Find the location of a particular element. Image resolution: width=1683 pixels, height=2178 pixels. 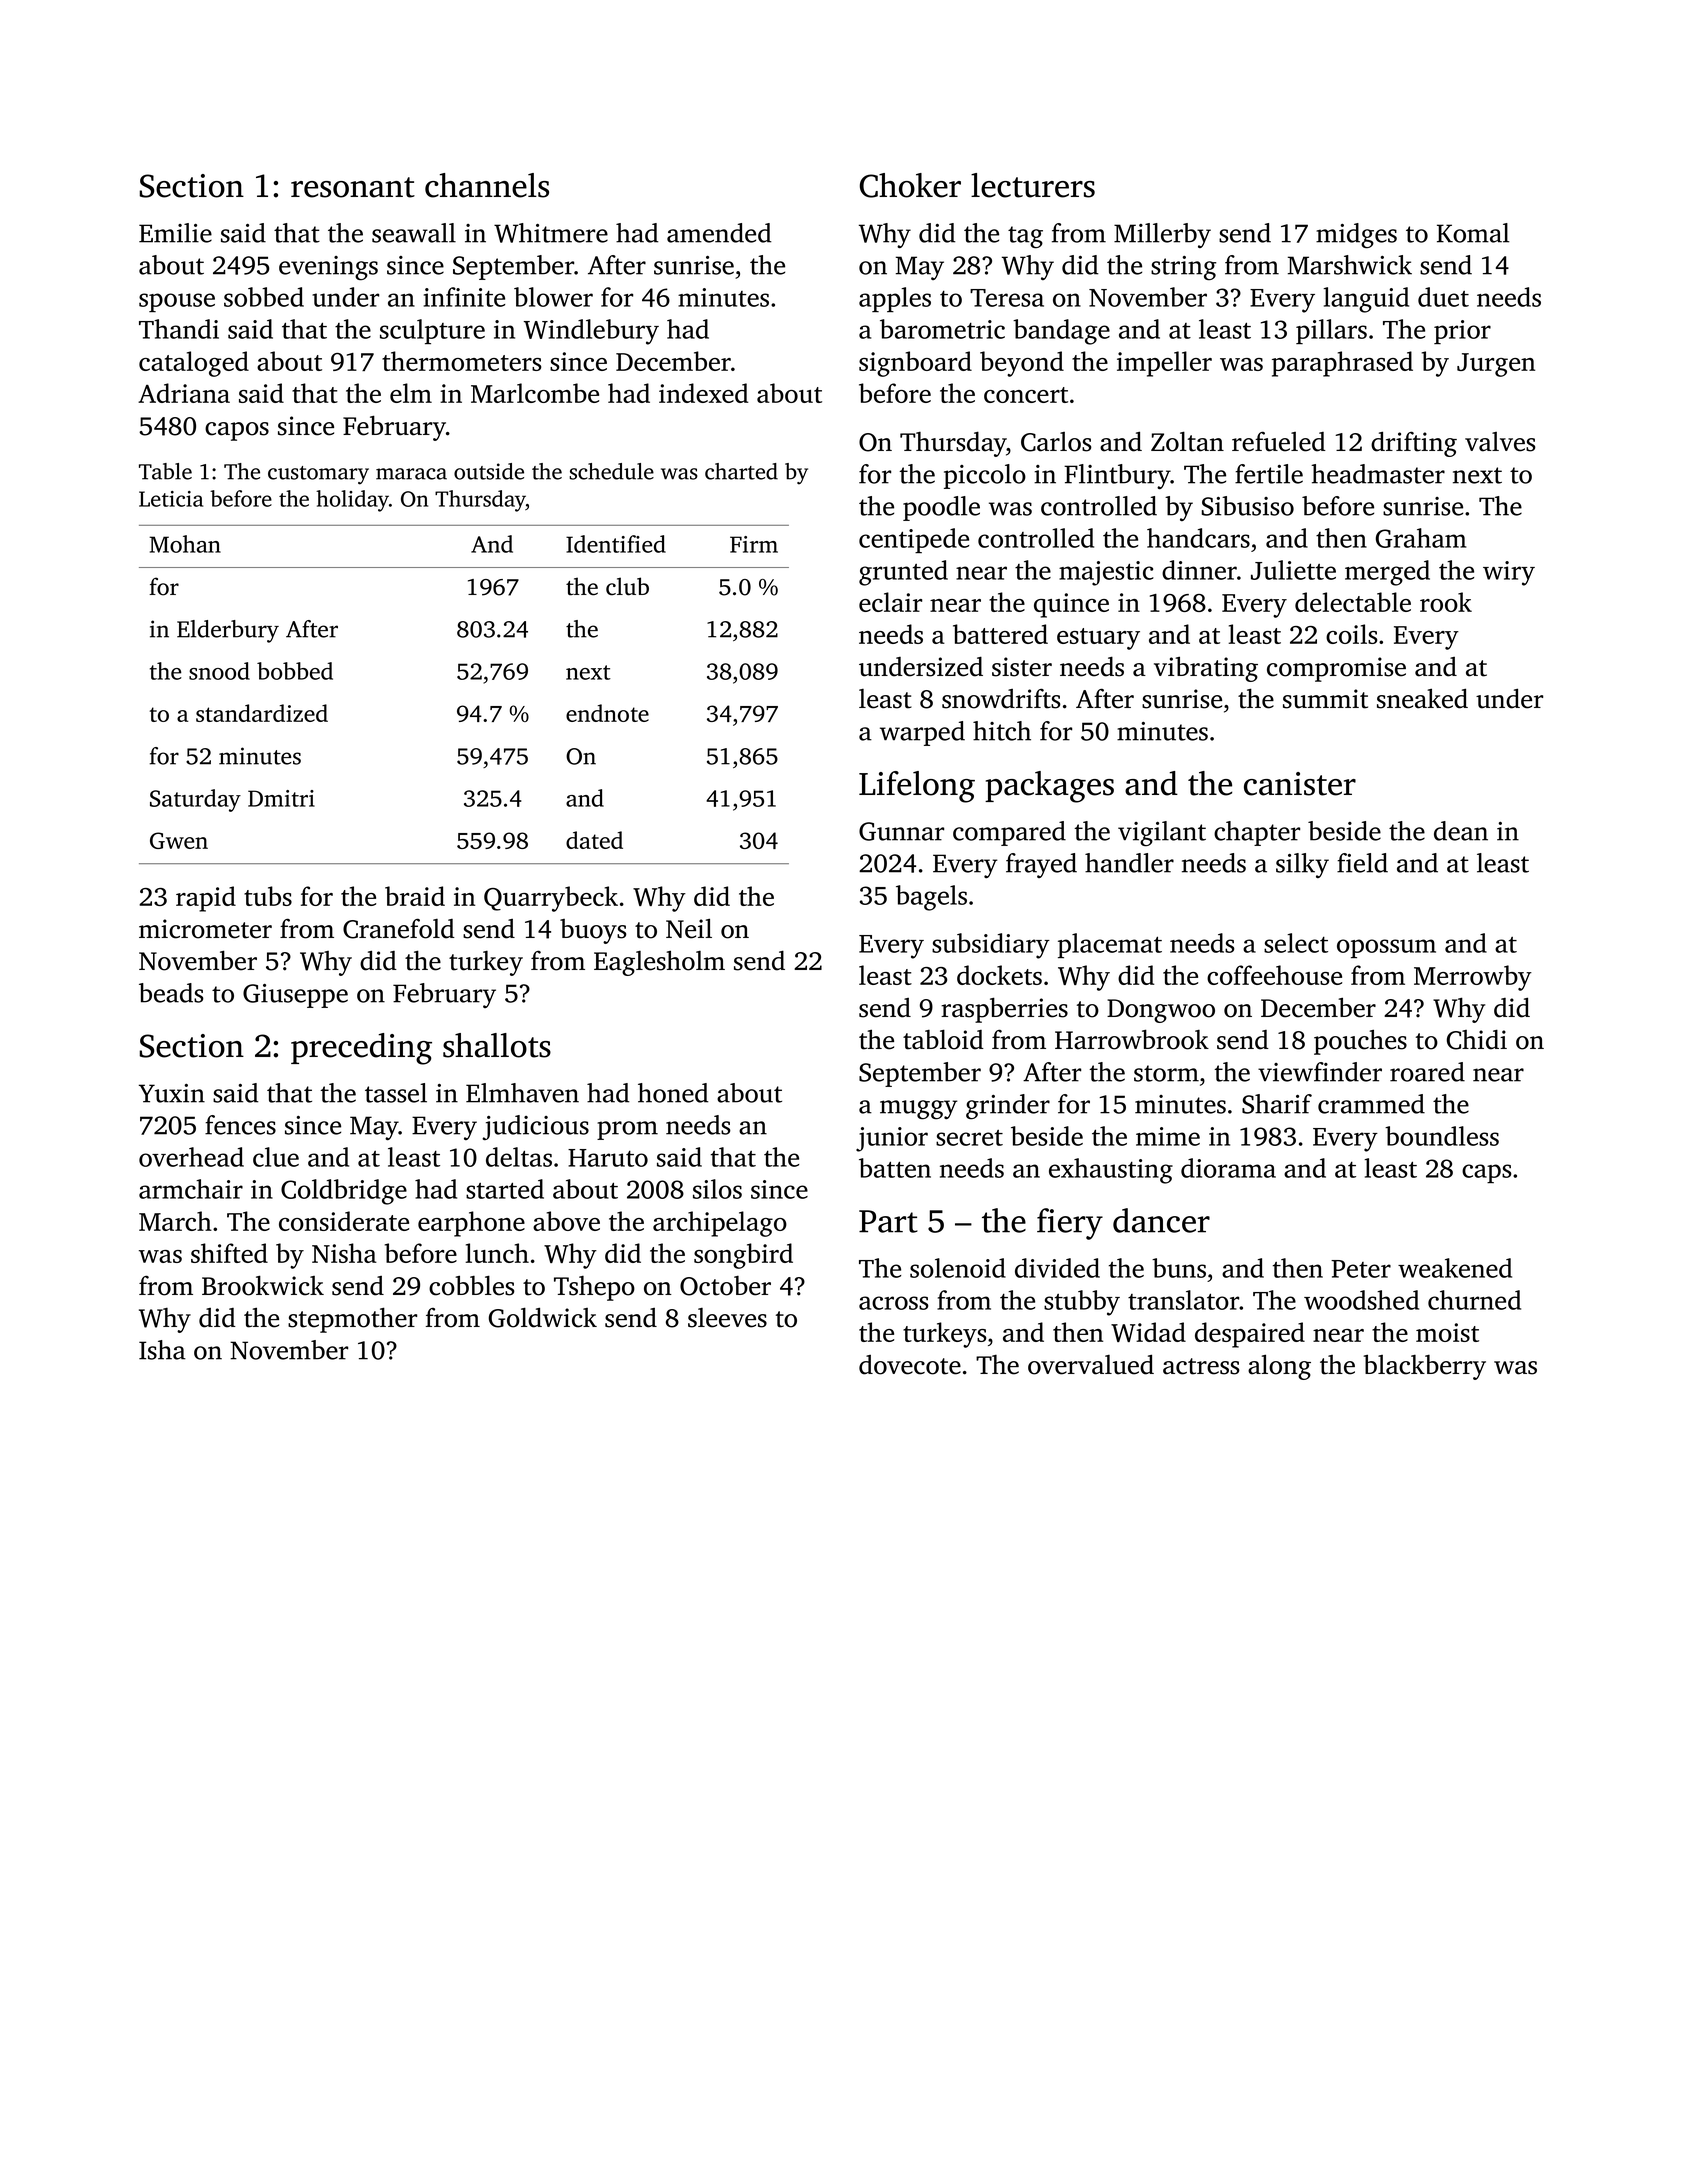

duet is located at coordinates (1443, 297).
